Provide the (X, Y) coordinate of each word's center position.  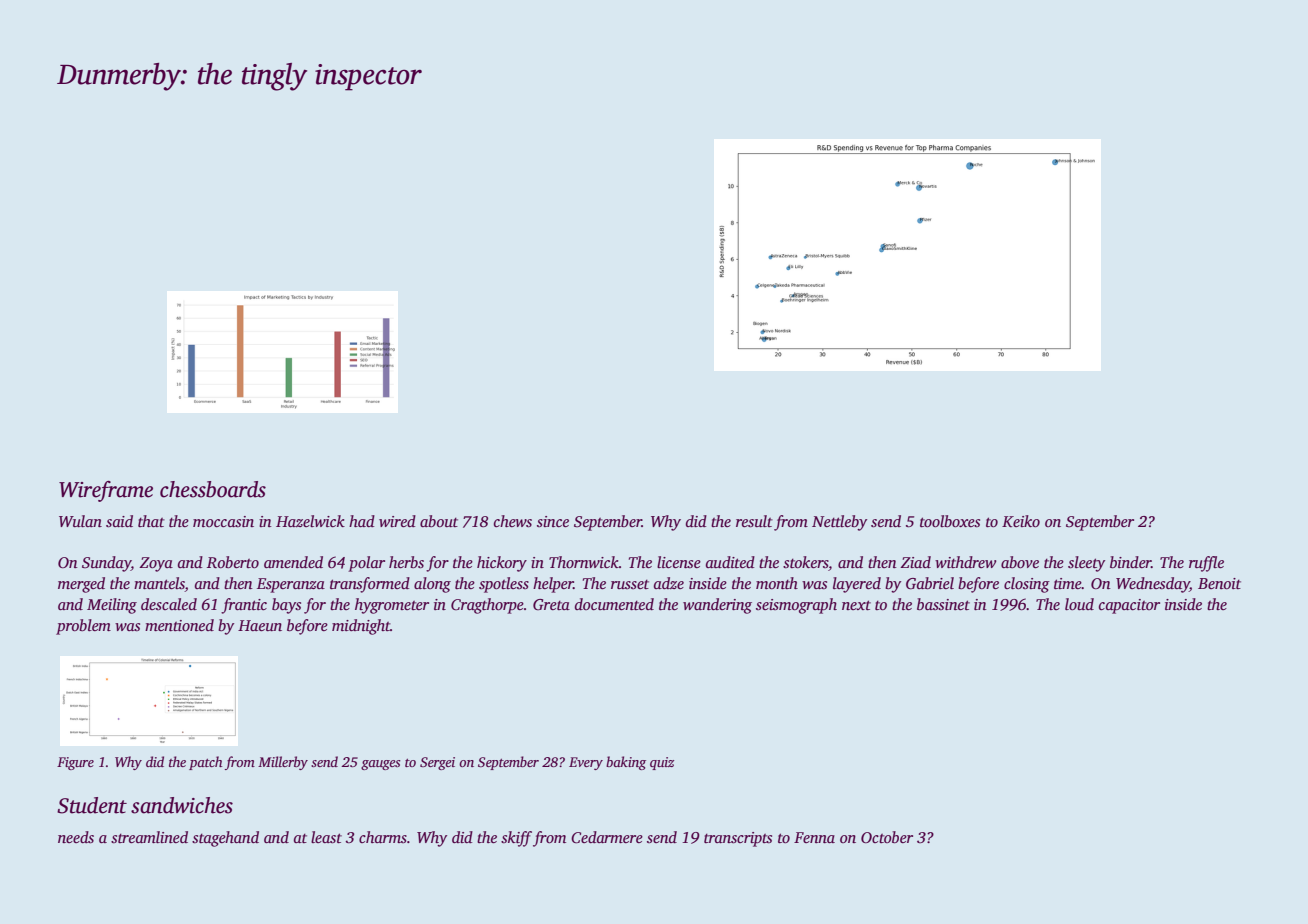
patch (205, 763)
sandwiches (182, 805)
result (754, 521)
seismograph (796, 606)
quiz (662, 763)
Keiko (1021, 521)
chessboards (213, 489)
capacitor (1129, 606)
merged (81, 585)
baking (626, 763)
